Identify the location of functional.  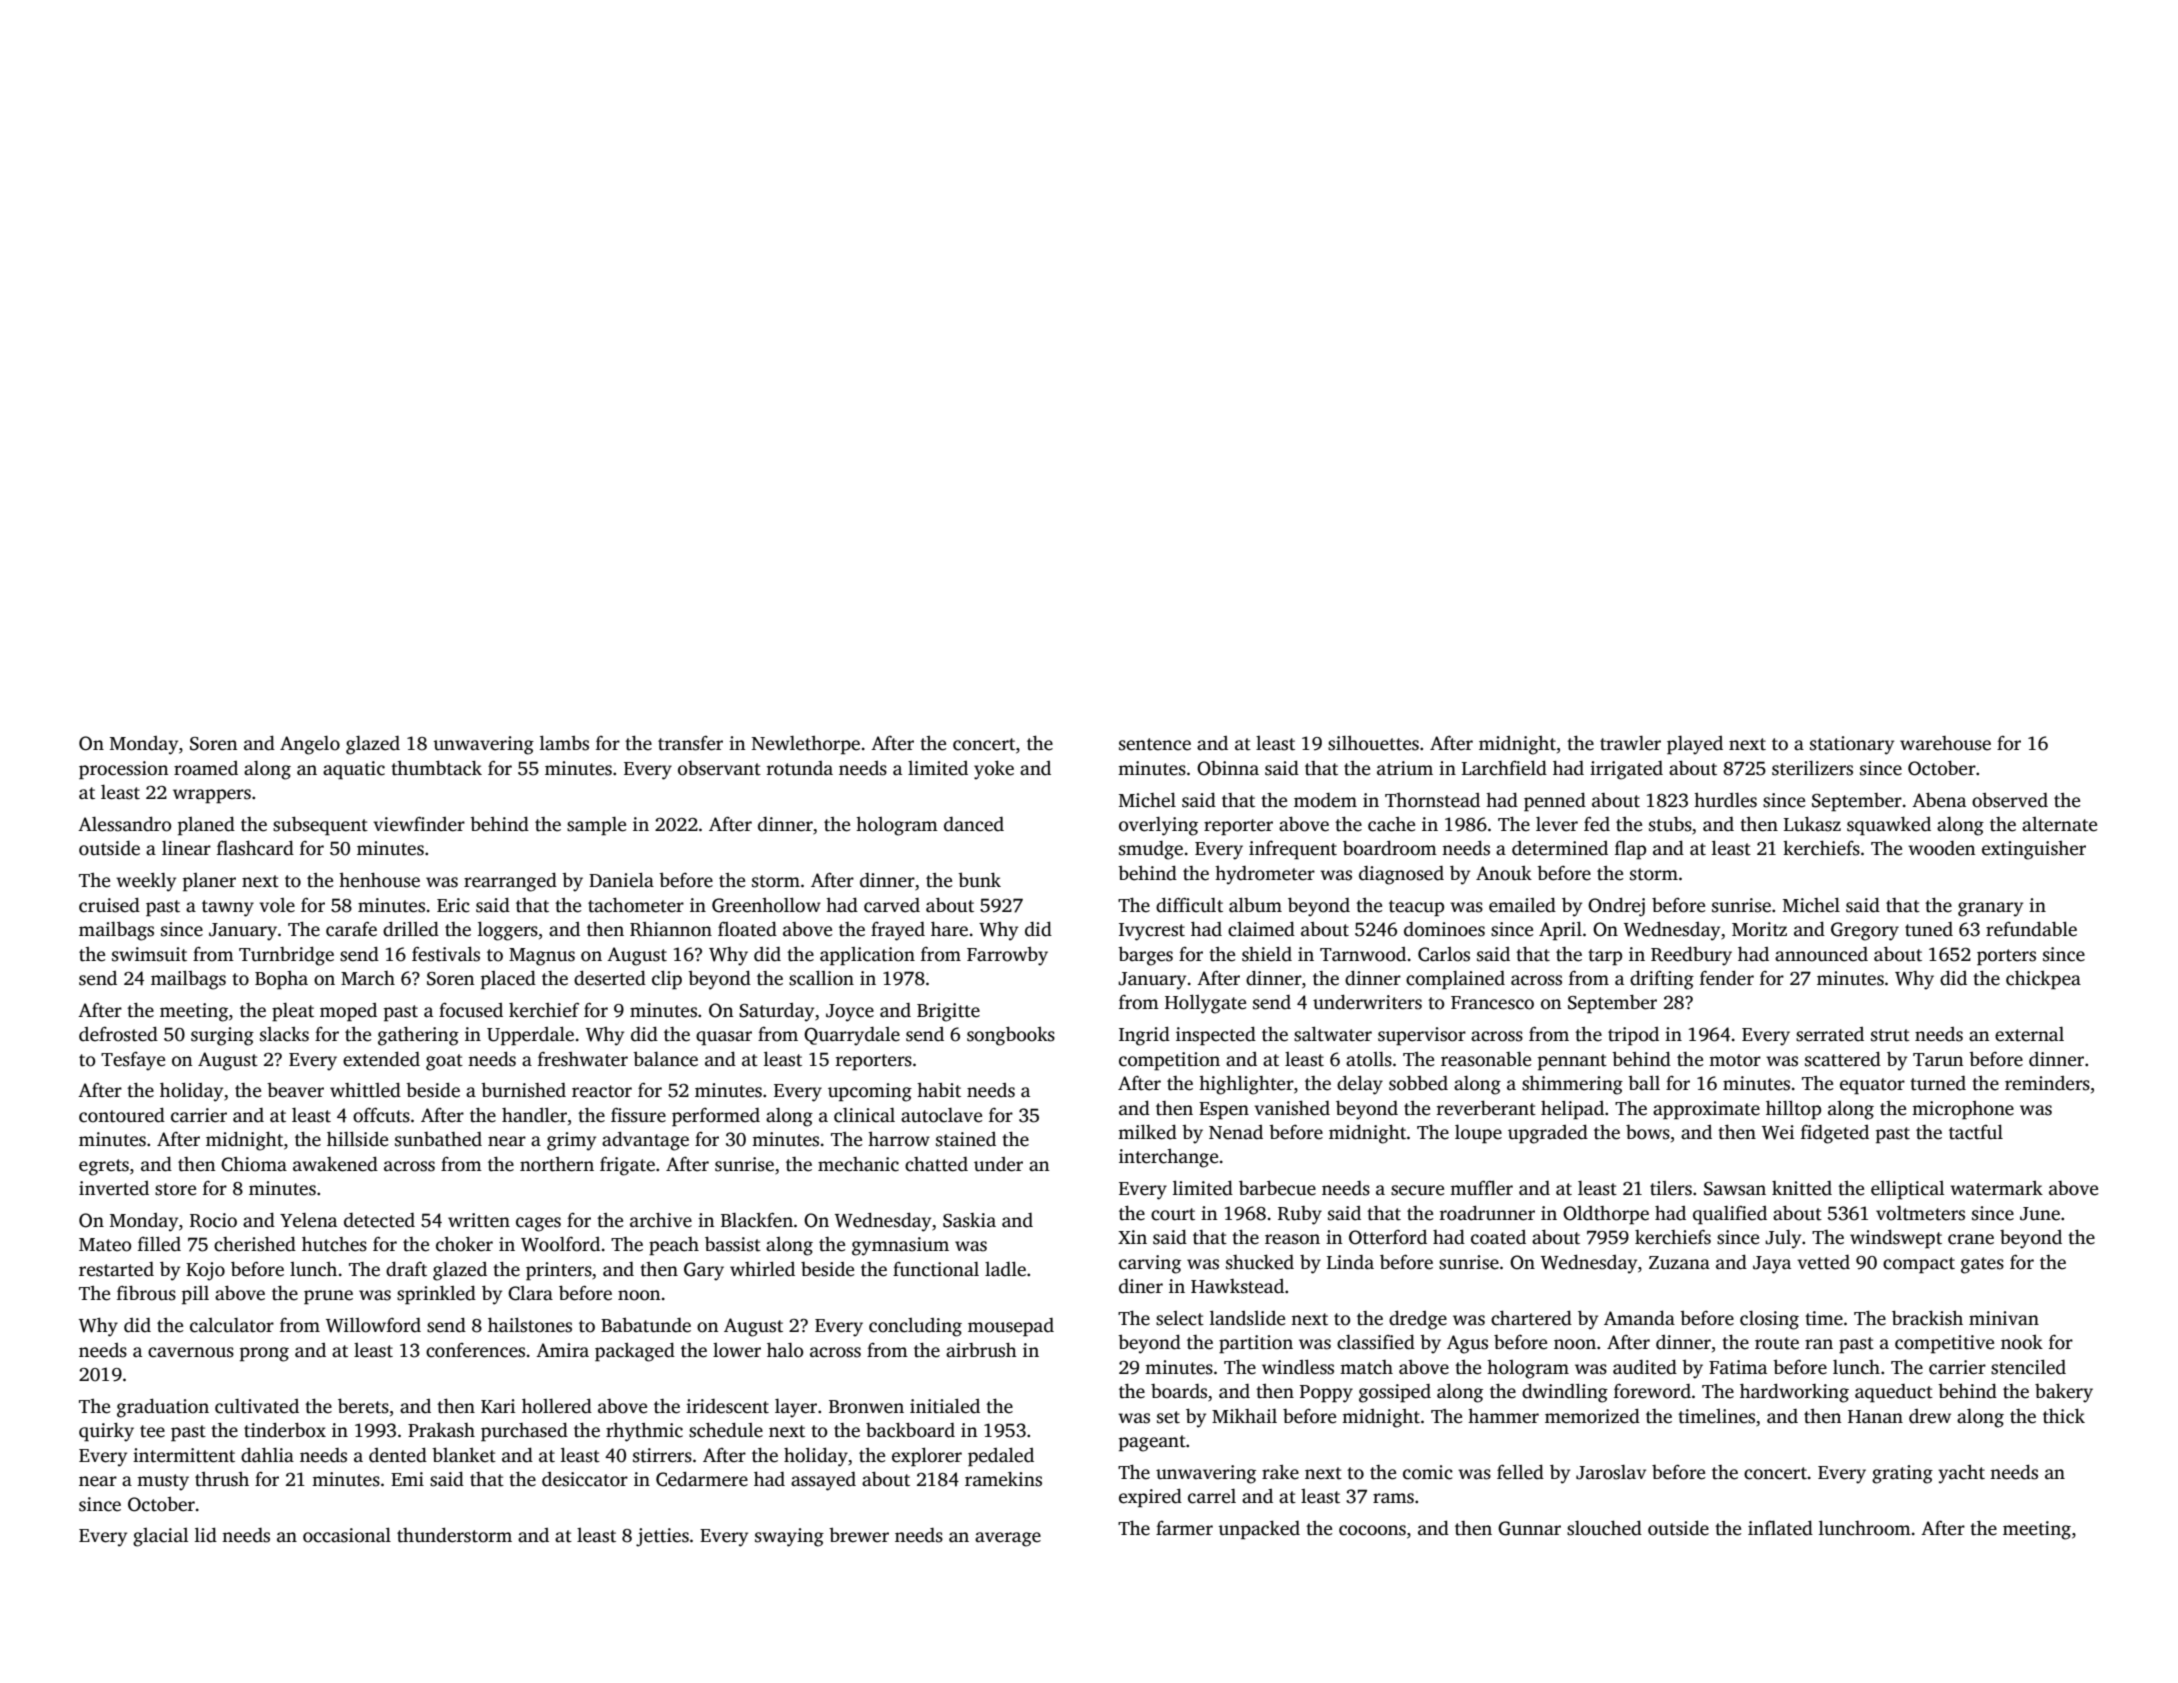
(936, 1269).
